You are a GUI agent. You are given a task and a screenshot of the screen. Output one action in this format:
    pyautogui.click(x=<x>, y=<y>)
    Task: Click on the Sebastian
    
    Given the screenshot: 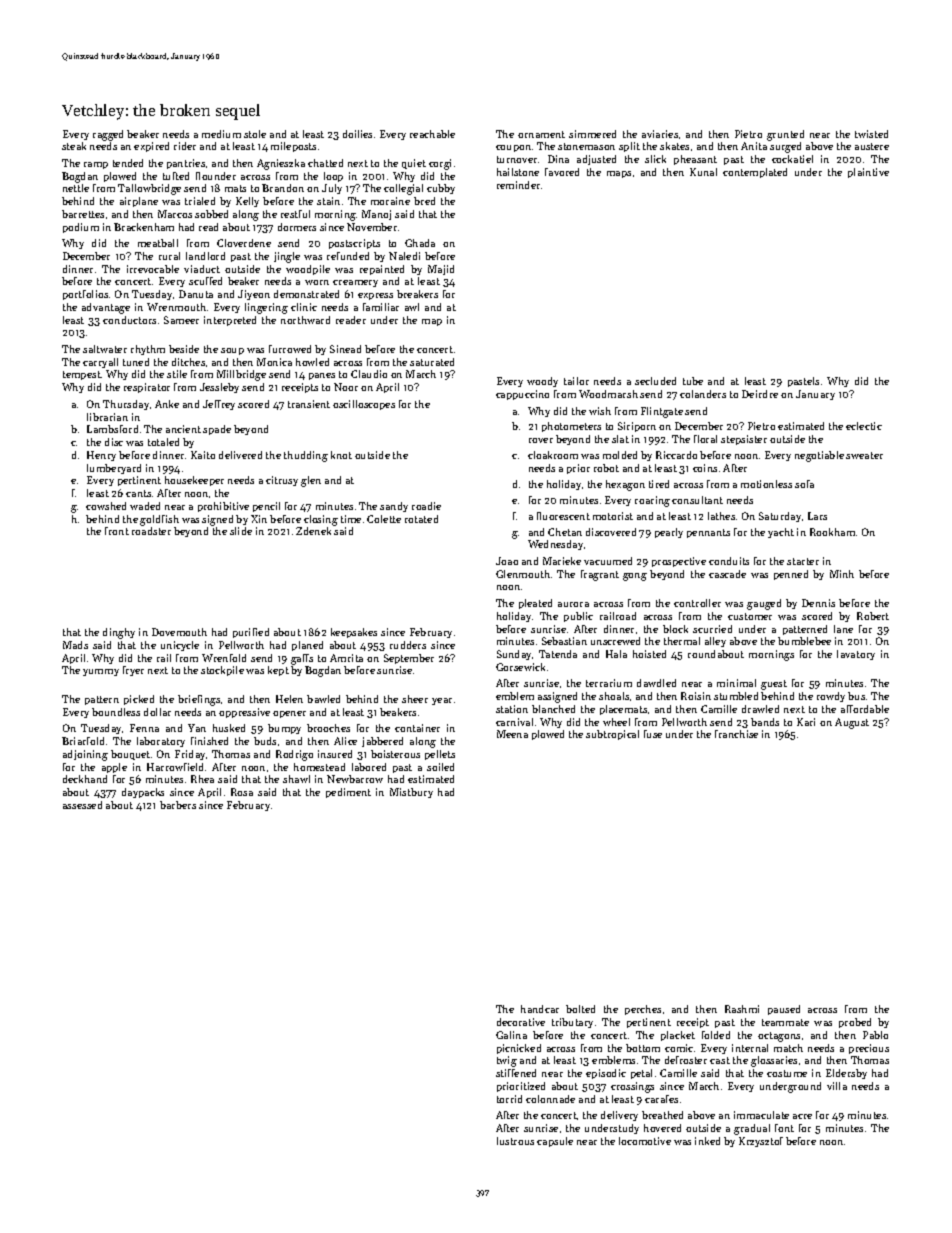 What is the action you would take?
    pyautogui.click(x=564, y=641)
